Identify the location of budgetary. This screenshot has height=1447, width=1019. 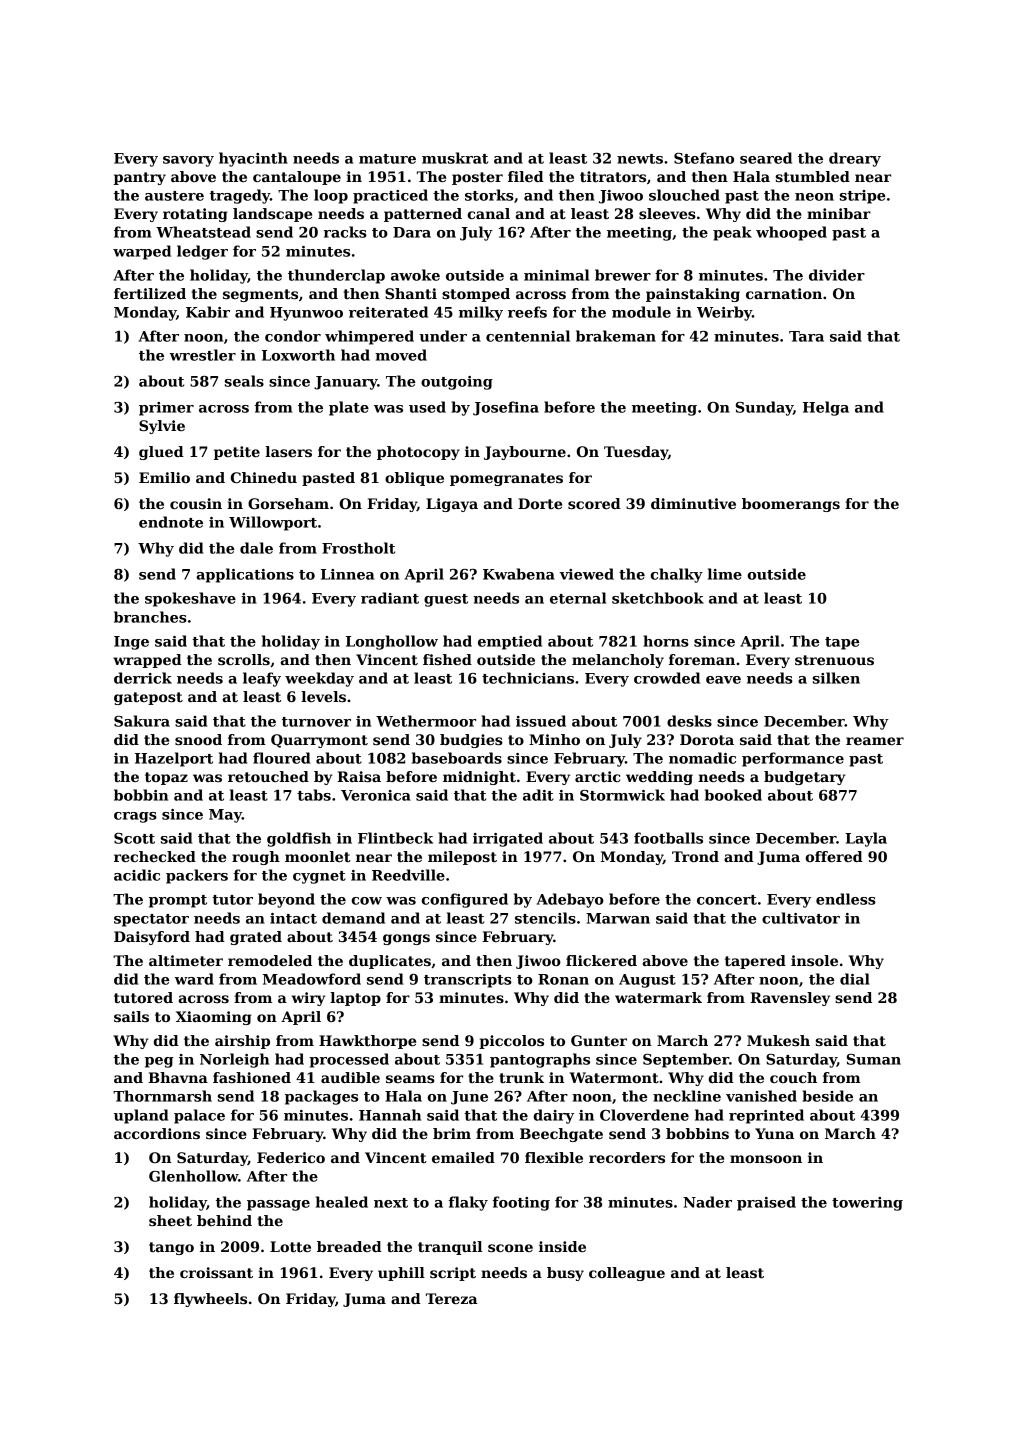
(804, 778).
